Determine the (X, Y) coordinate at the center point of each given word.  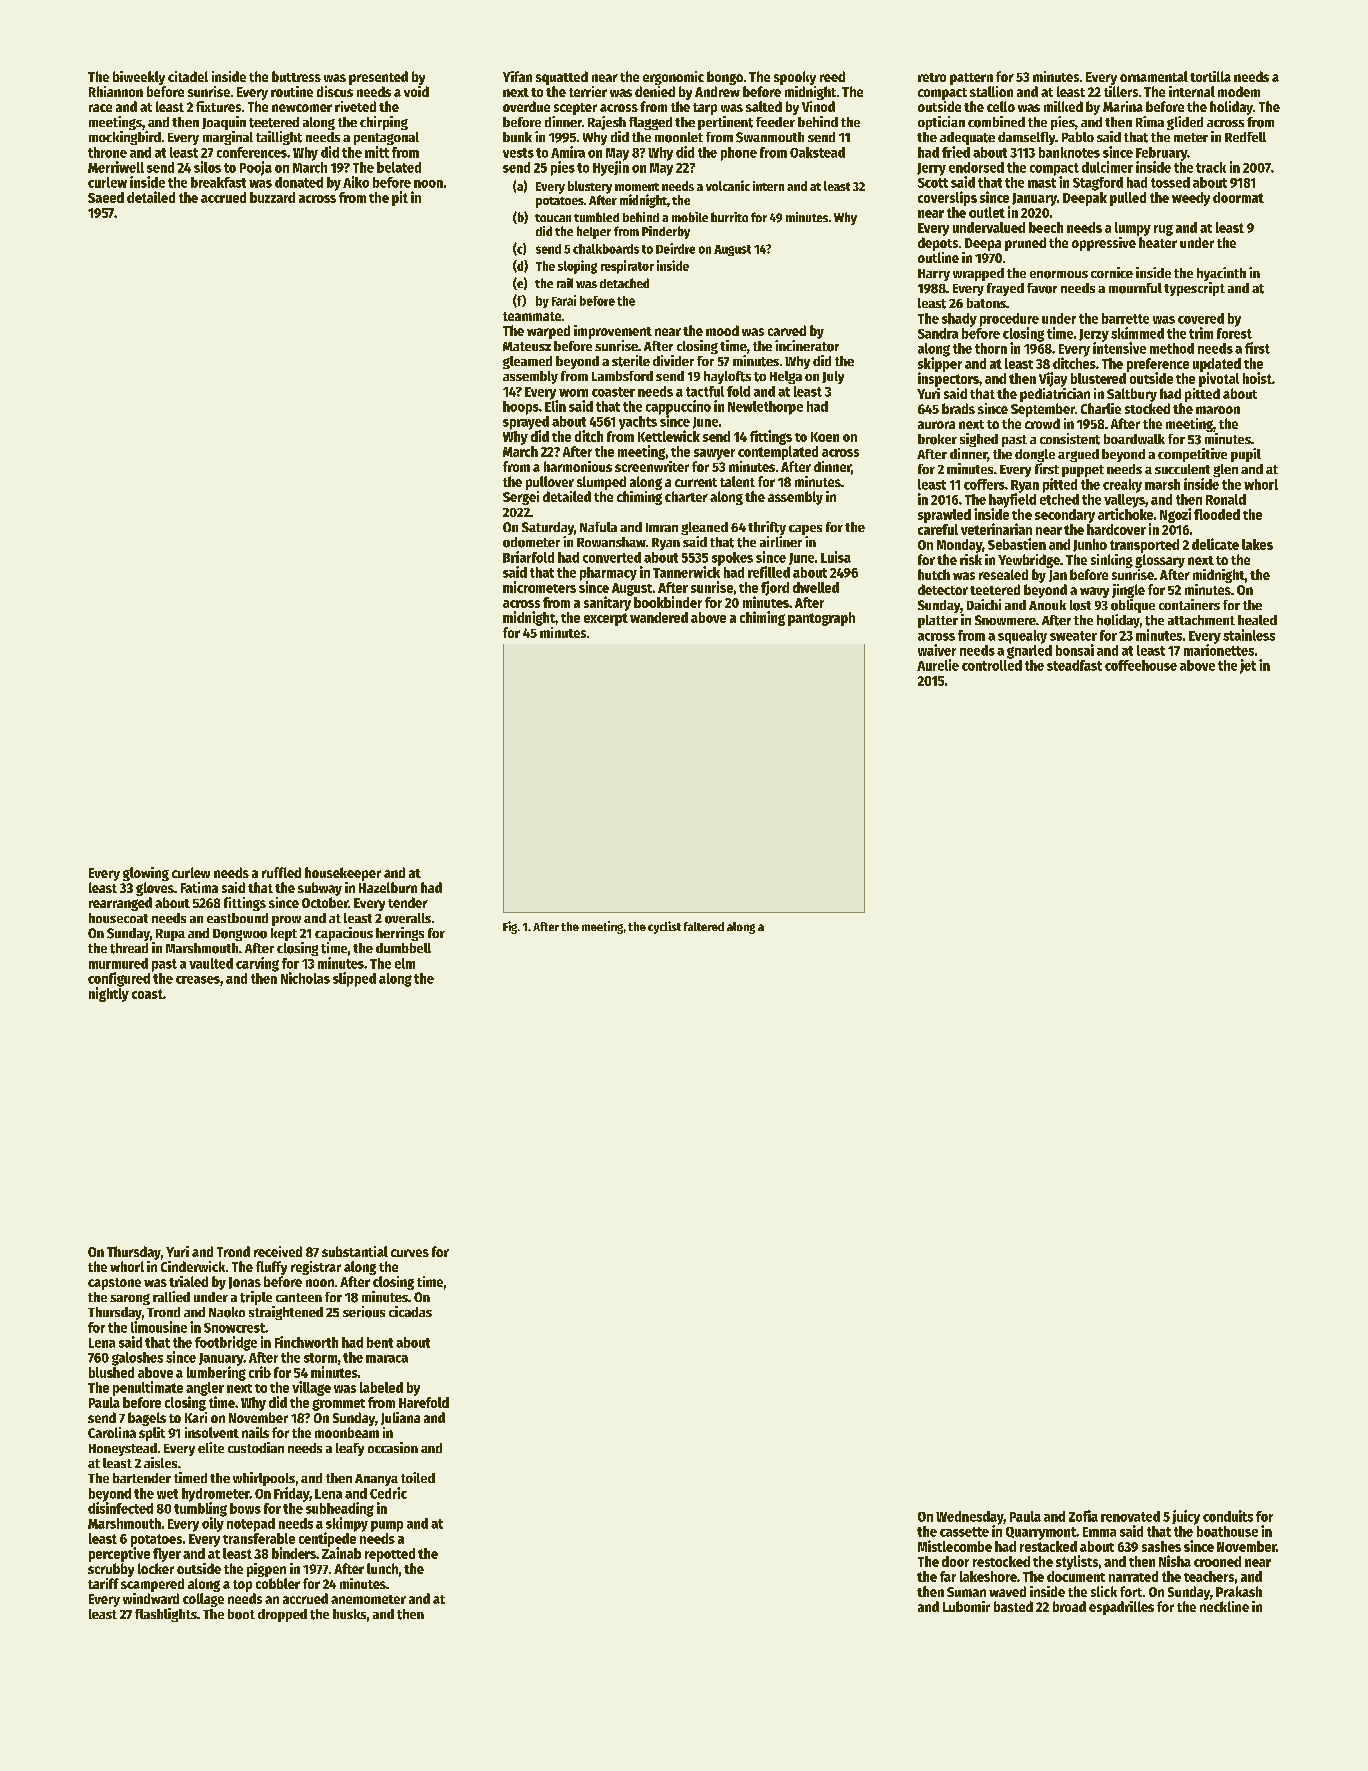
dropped (282, 1615)
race (100, 108)
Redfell (1245, 137)
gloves (155, 889)
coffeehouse (1141, 665)
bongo (725, 78)
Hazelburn (388, 887)
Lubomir (966, 1606)
